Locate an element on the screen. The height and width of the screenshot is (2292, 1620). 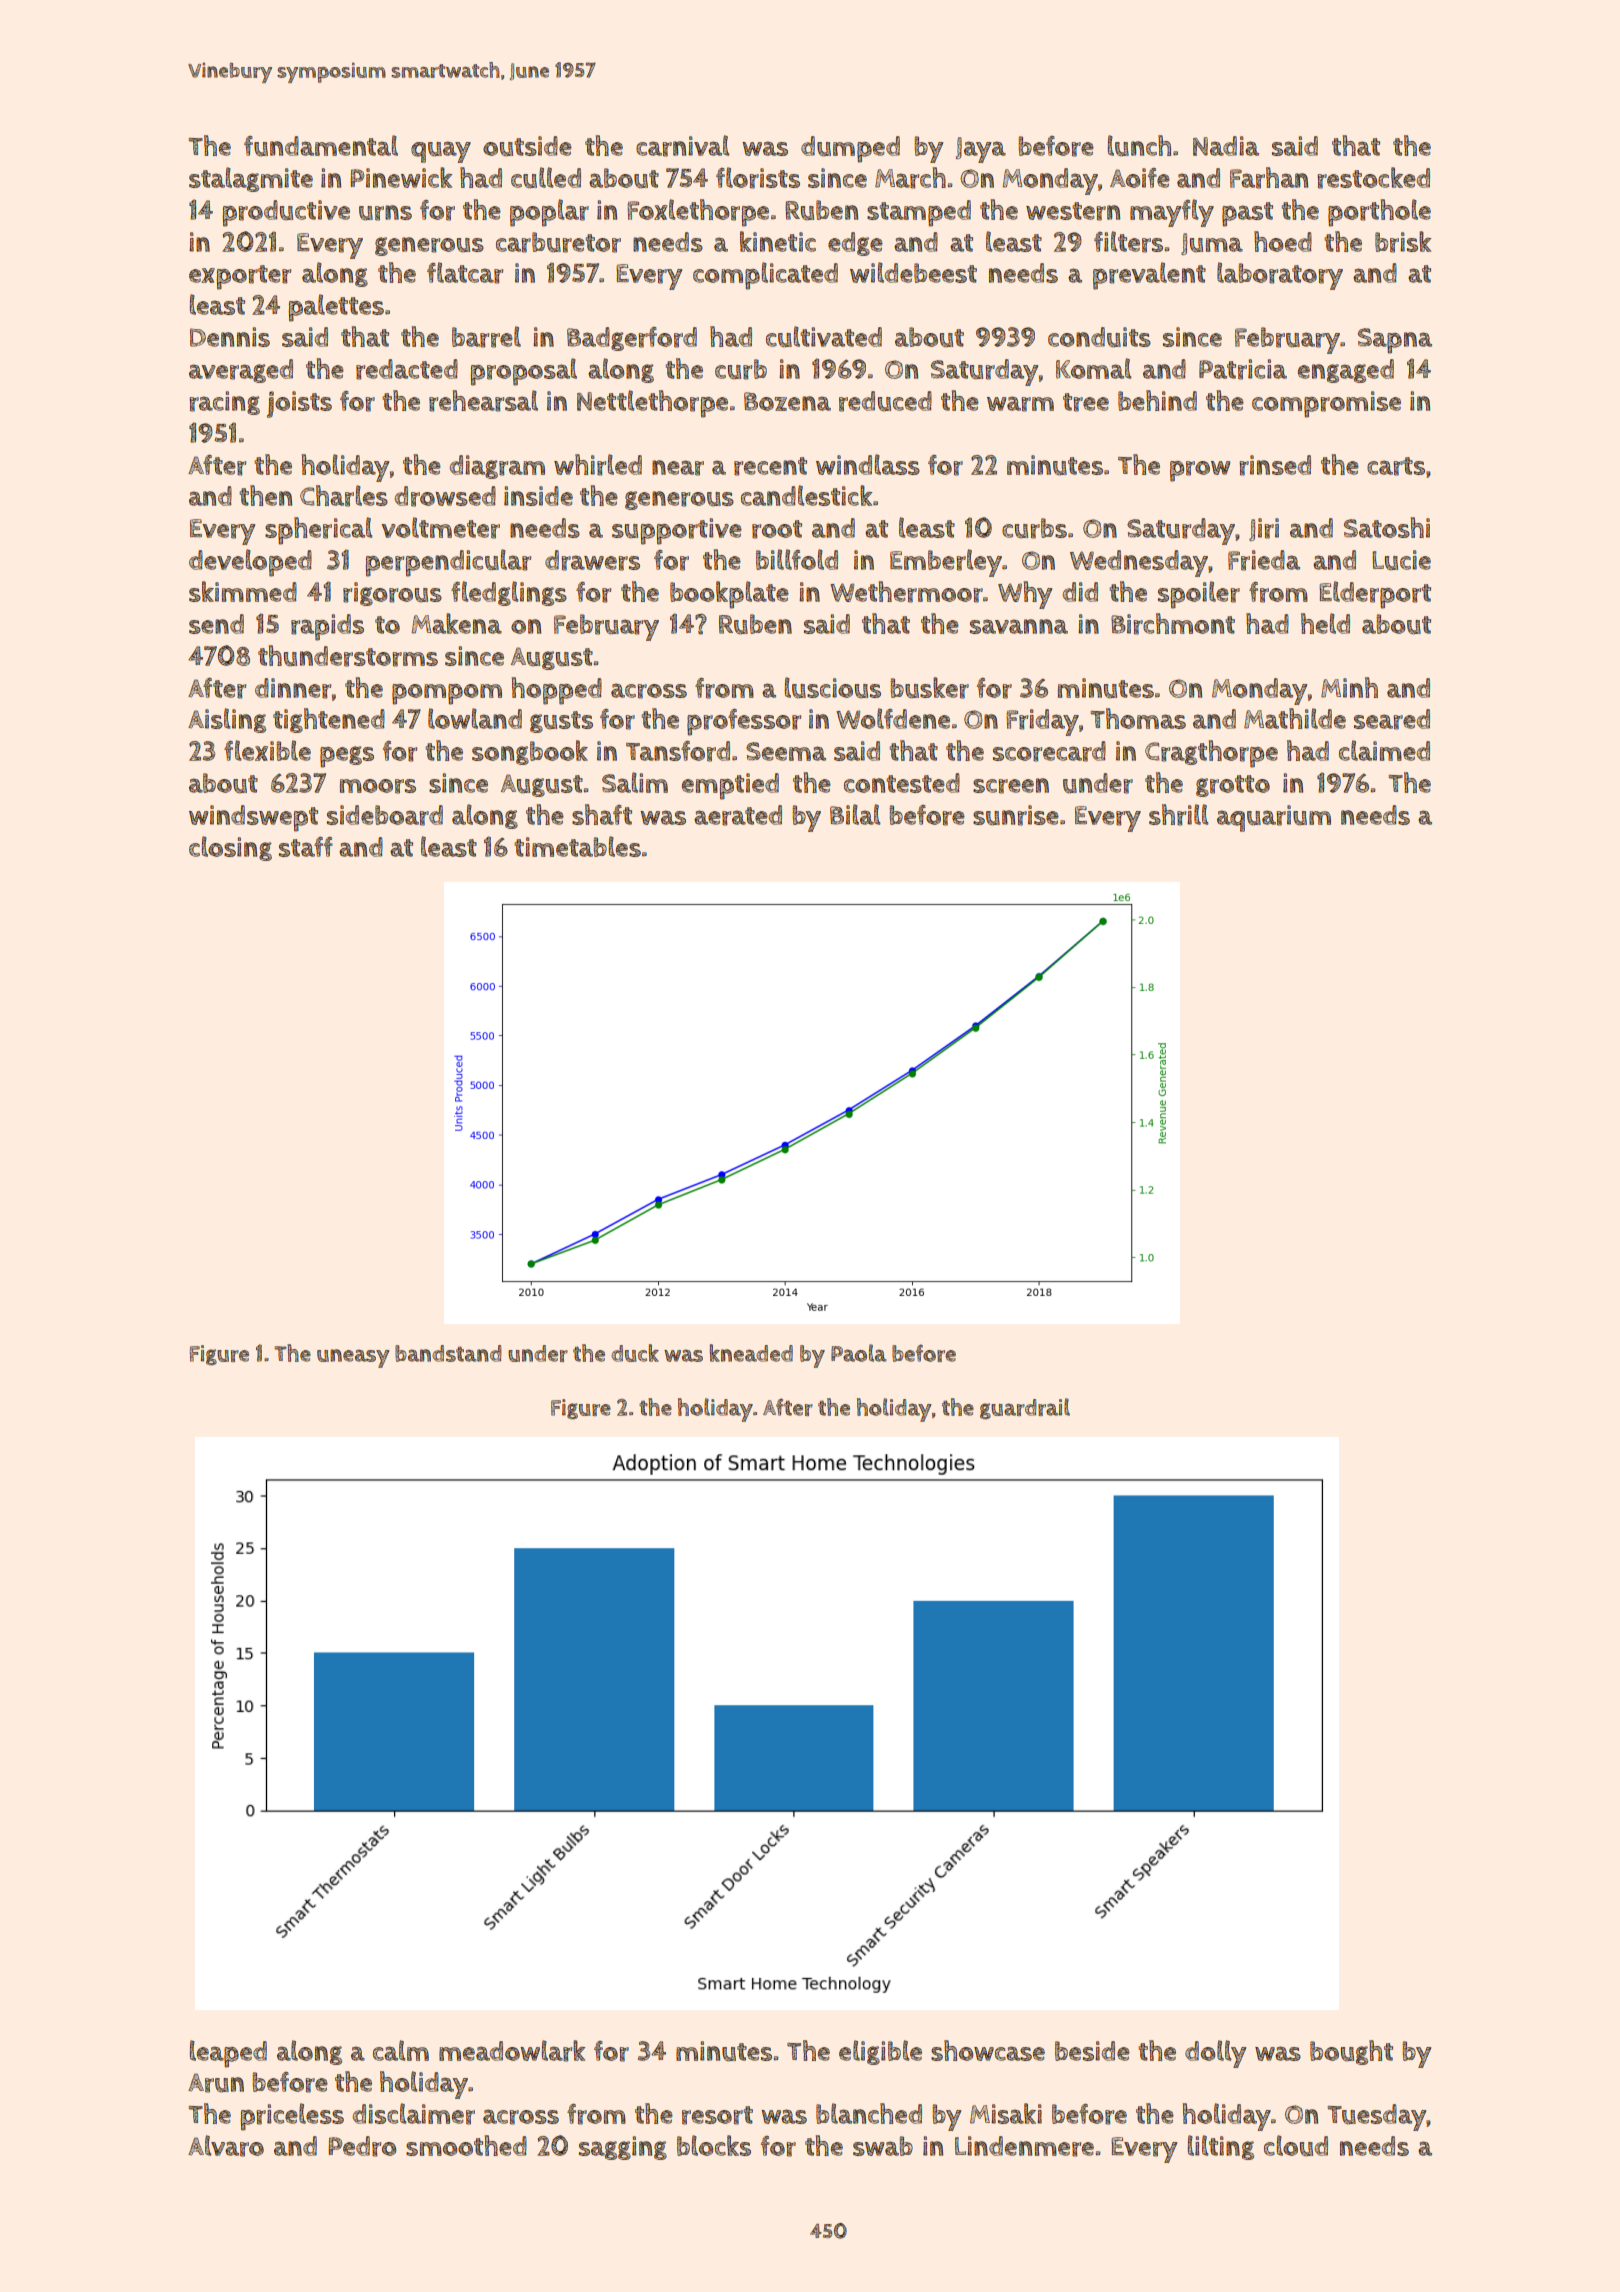
redacted is located at coordinates (407, 369).
